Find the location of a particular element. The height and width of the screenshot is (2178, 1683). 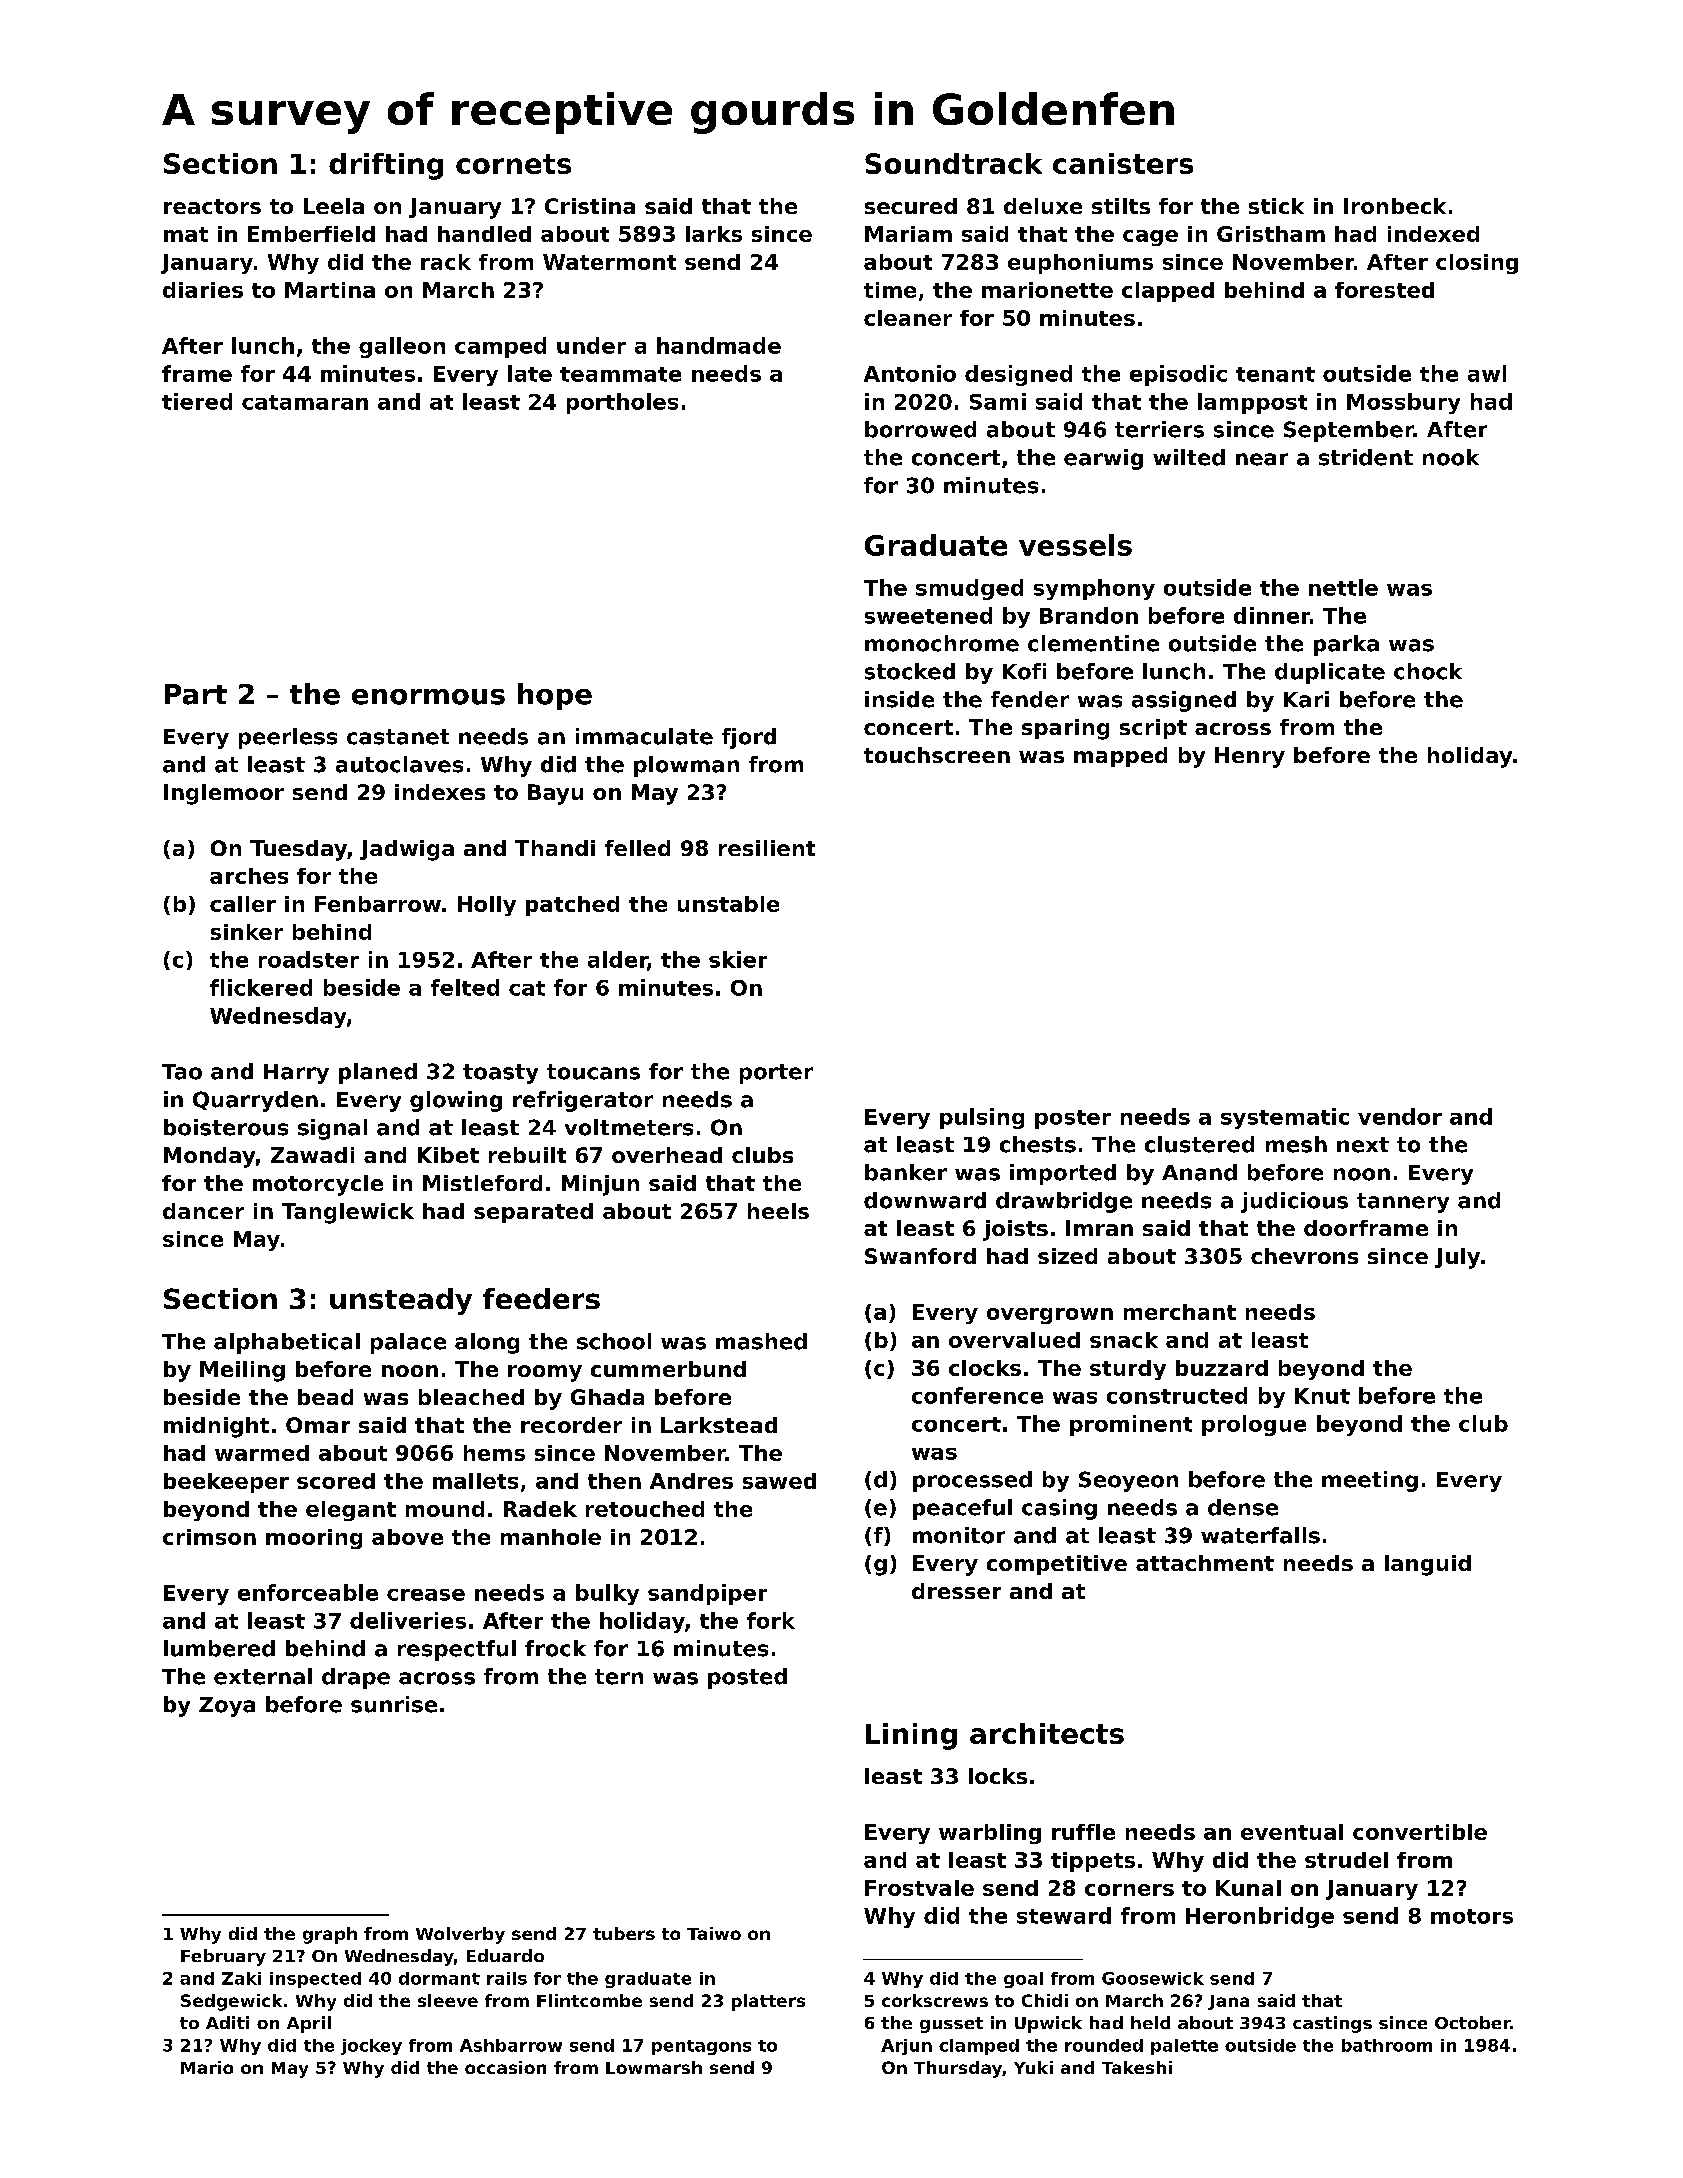

Kofi is located at coordinates (1024, 671).
